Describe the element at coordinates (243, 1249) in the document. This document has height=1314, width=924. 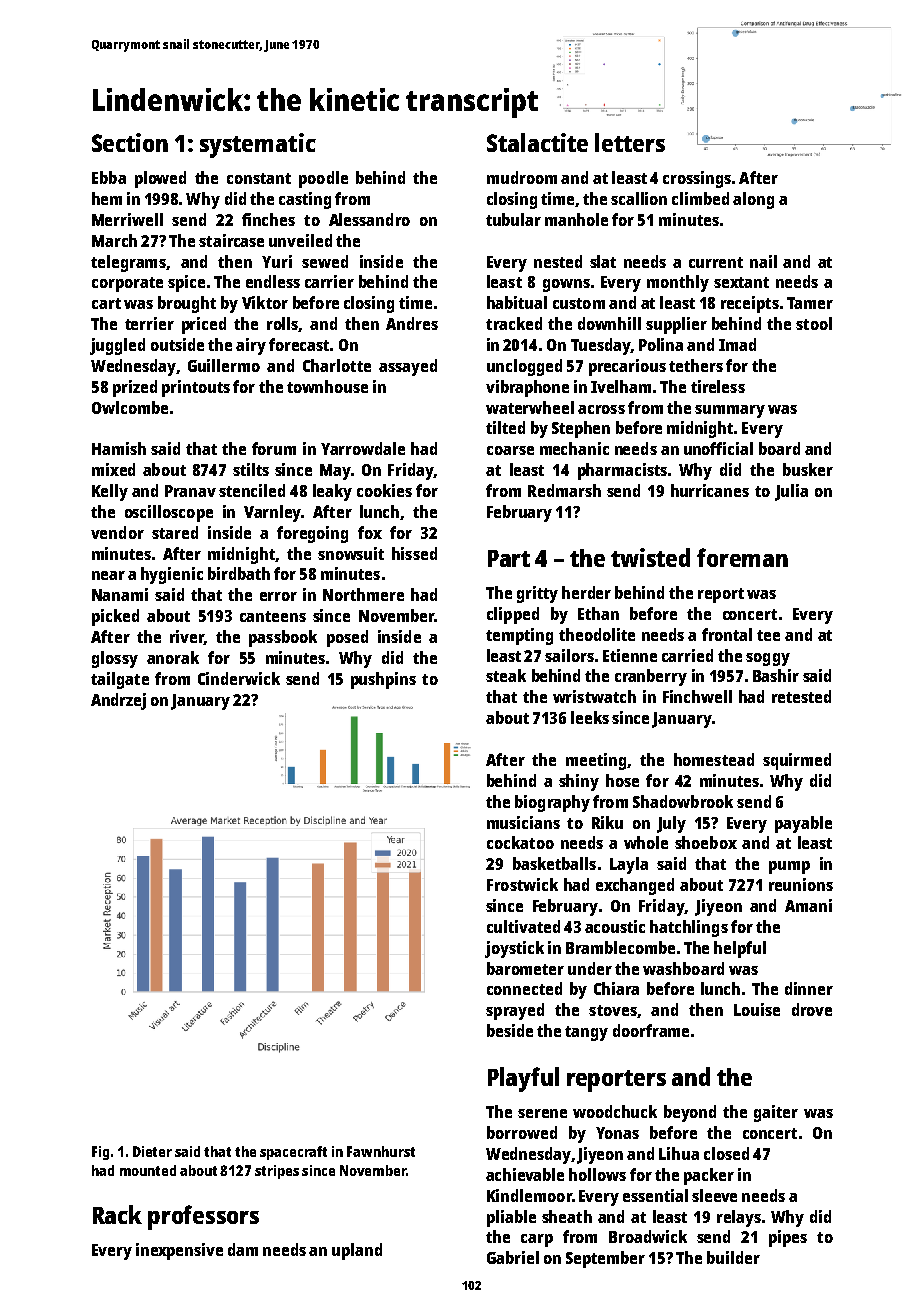
I see `dam` at that location.
